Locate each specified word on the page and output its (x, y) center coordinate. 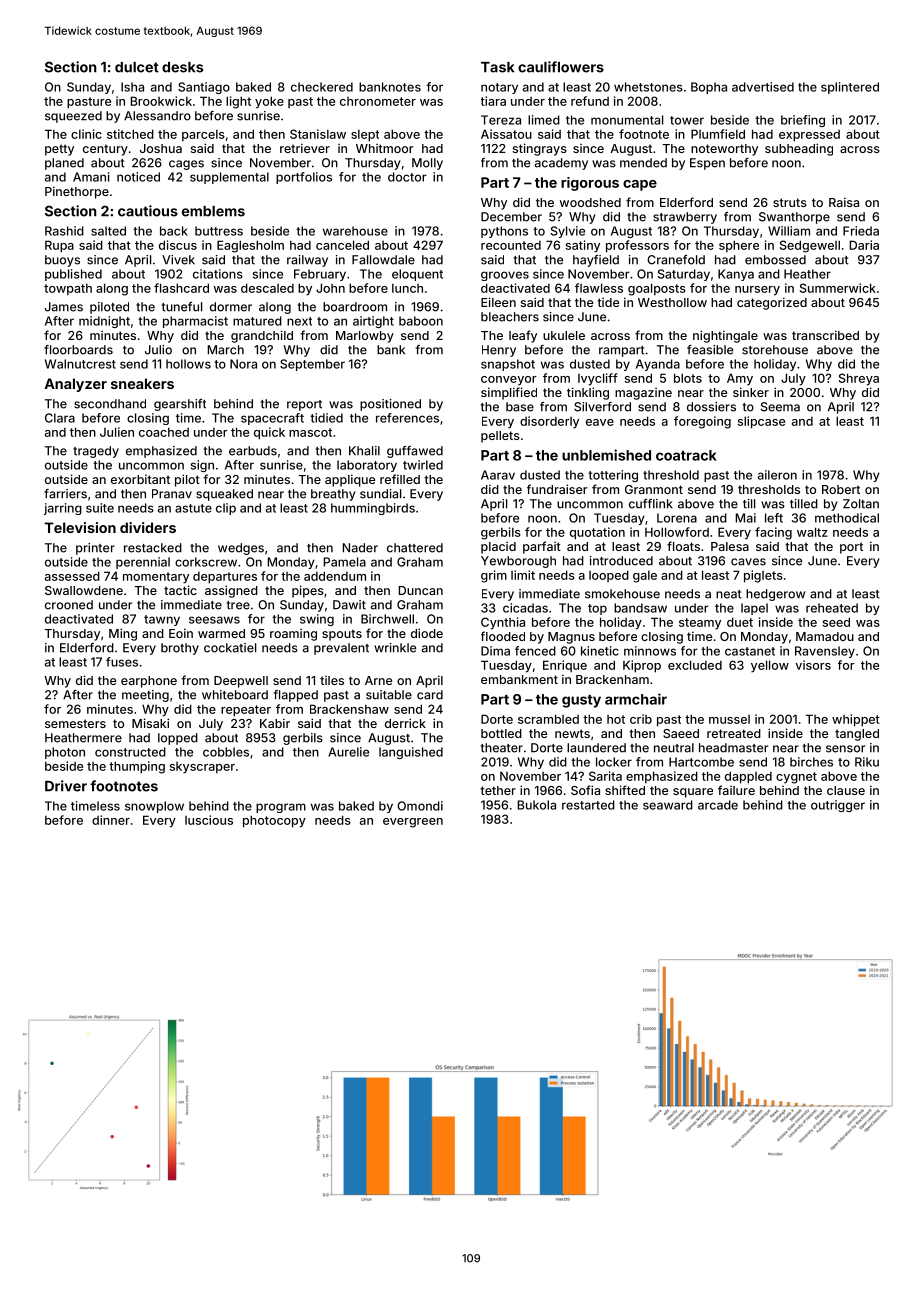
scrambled (548, 719)
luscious (209, 820)
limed (544, 120)
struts (790, 202)
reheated (832, 608)
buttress (219, 231)
